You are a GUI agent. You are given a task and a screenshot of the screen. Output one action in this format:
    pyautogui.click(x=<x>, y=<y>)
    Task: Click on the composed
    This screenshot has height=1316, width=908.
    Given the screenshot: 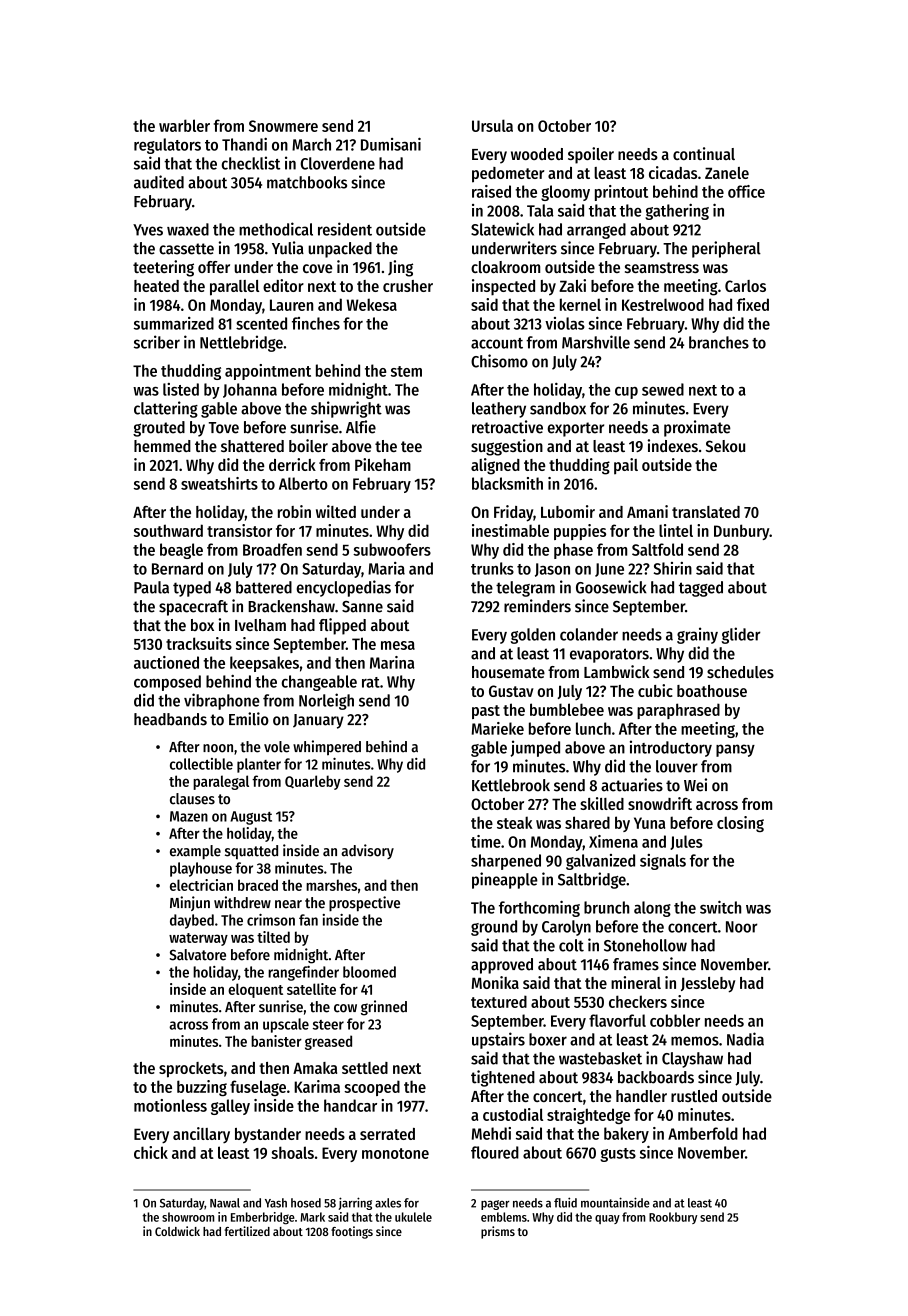 What is the action you would take?
    pyautogui.click(x=167, y=683)
